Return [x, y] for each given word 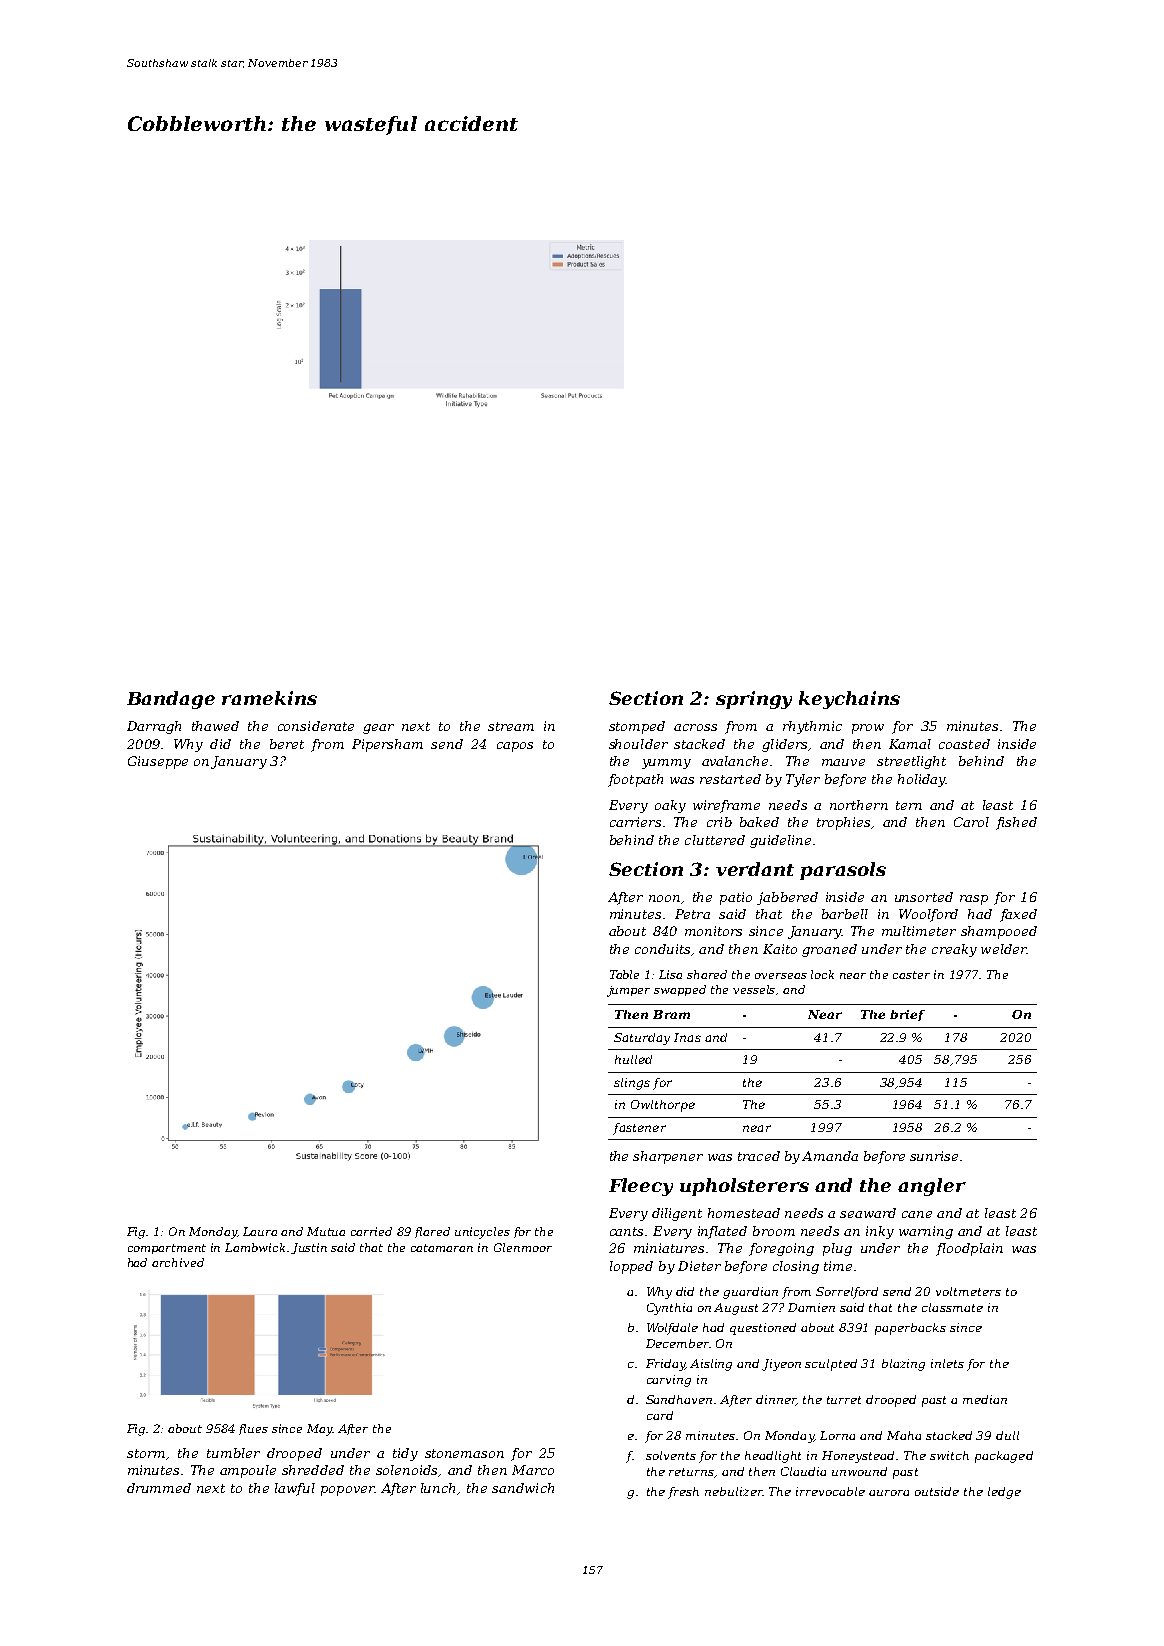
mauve [843, 762]
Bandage [171, 700]
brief [907, 1015]
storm [146, 1453]
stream [511, 726]
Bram [671, 1014]
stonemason [464, 1453]
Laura [260, 1231]
